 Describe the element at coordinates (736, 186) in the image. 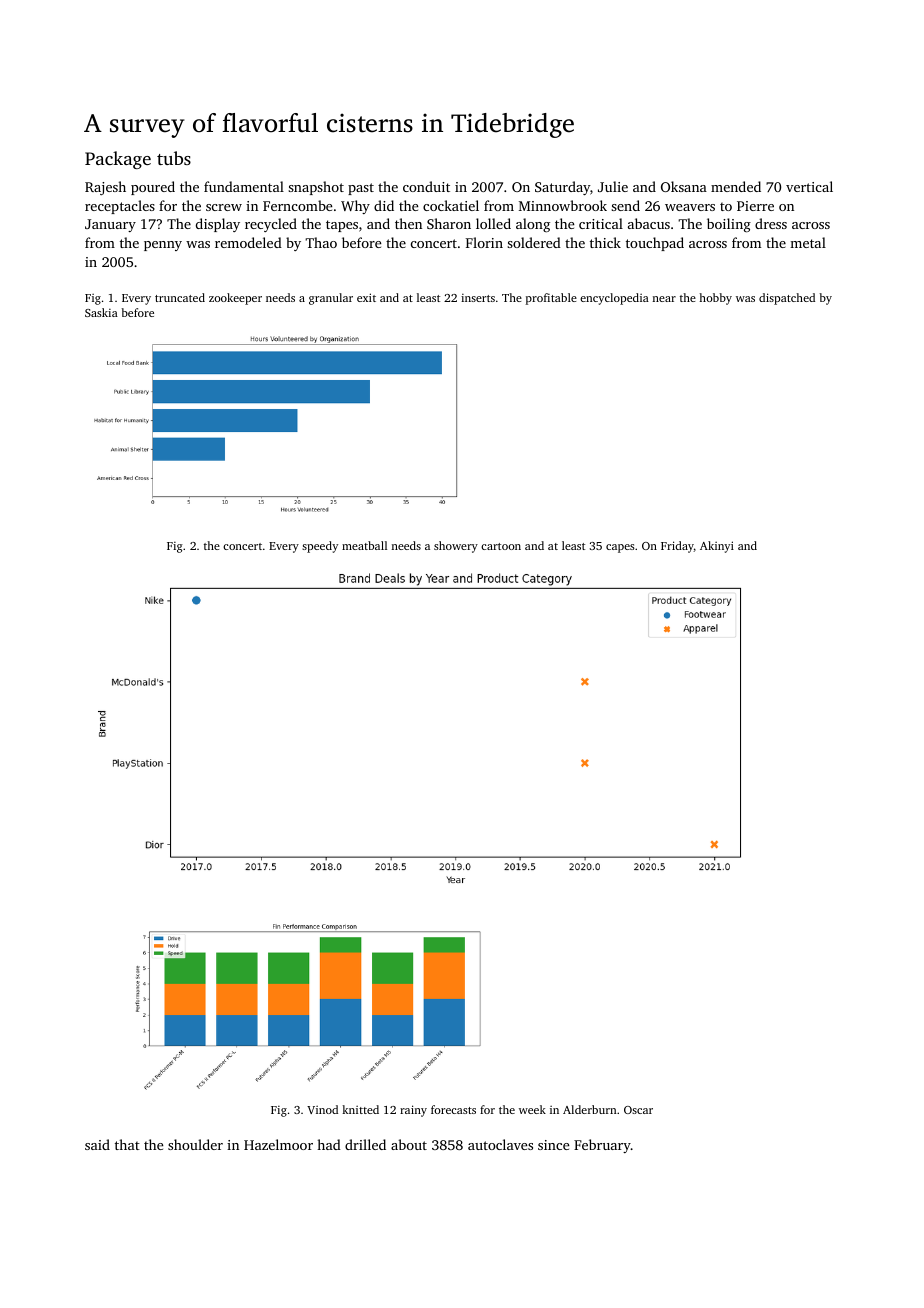

I see `mended` at that location.
